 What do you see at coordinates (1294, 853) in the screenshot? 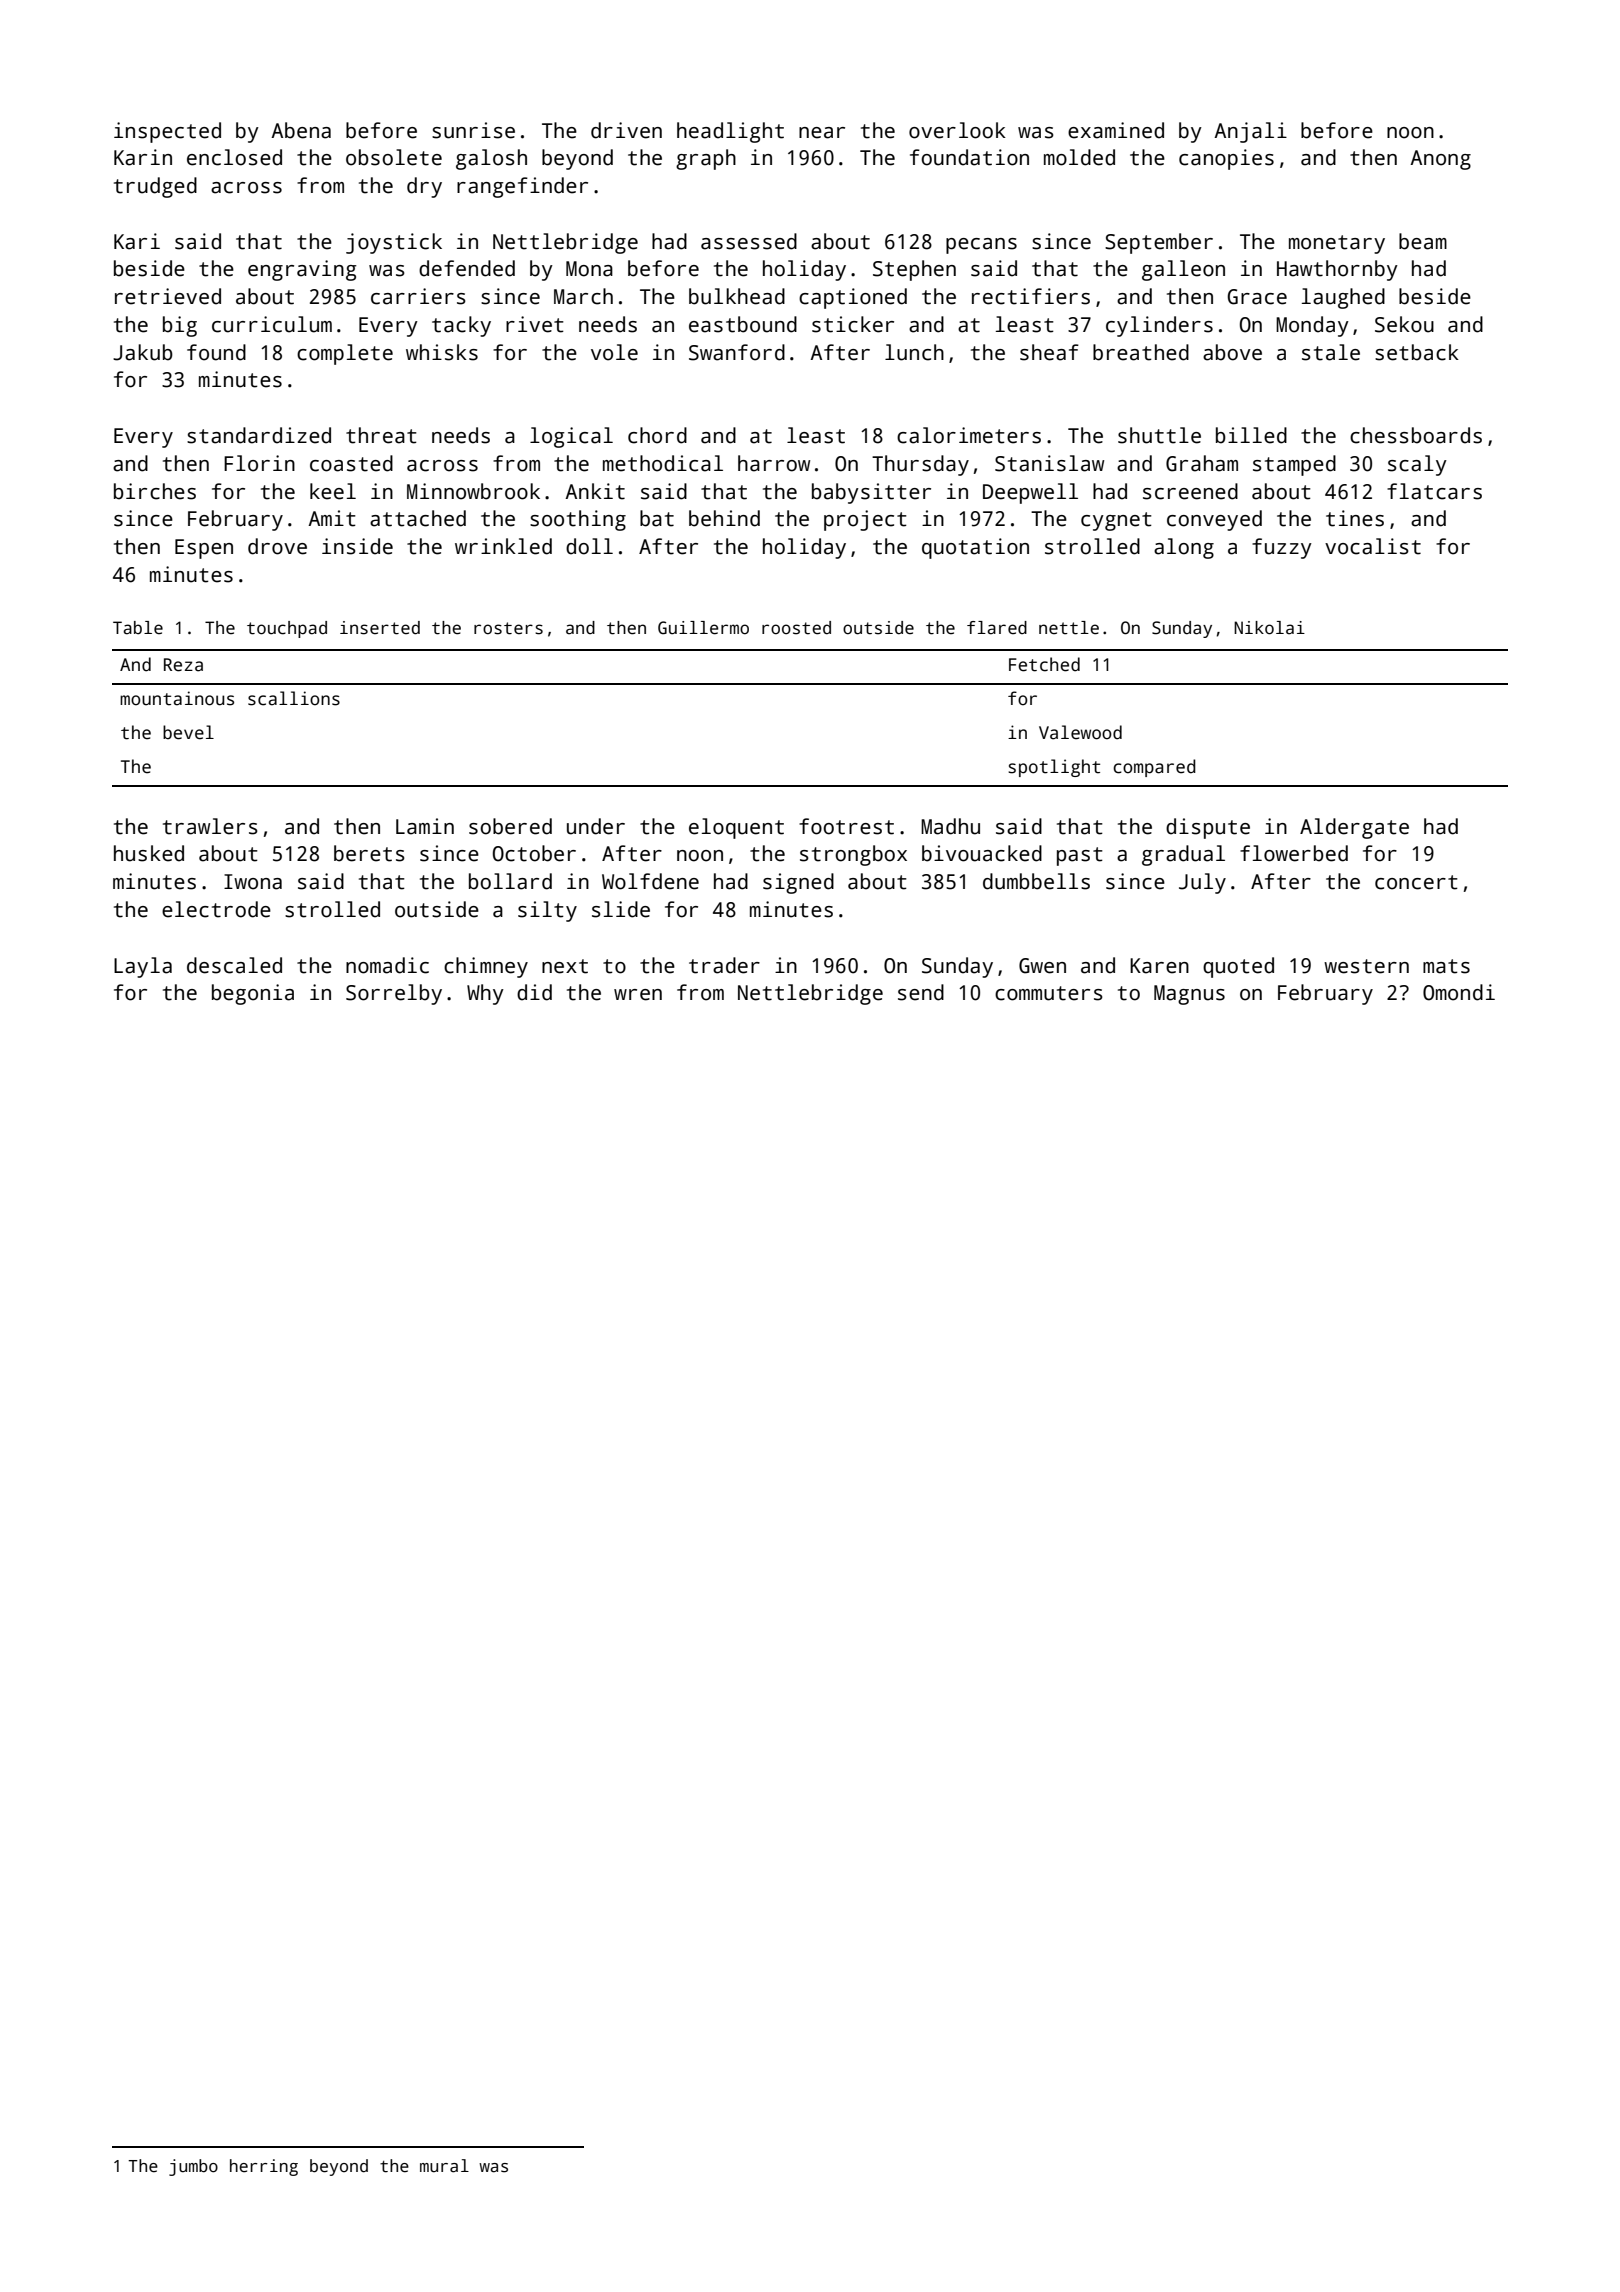
I see `flowerbed` at bounding box center [1294, 853].
